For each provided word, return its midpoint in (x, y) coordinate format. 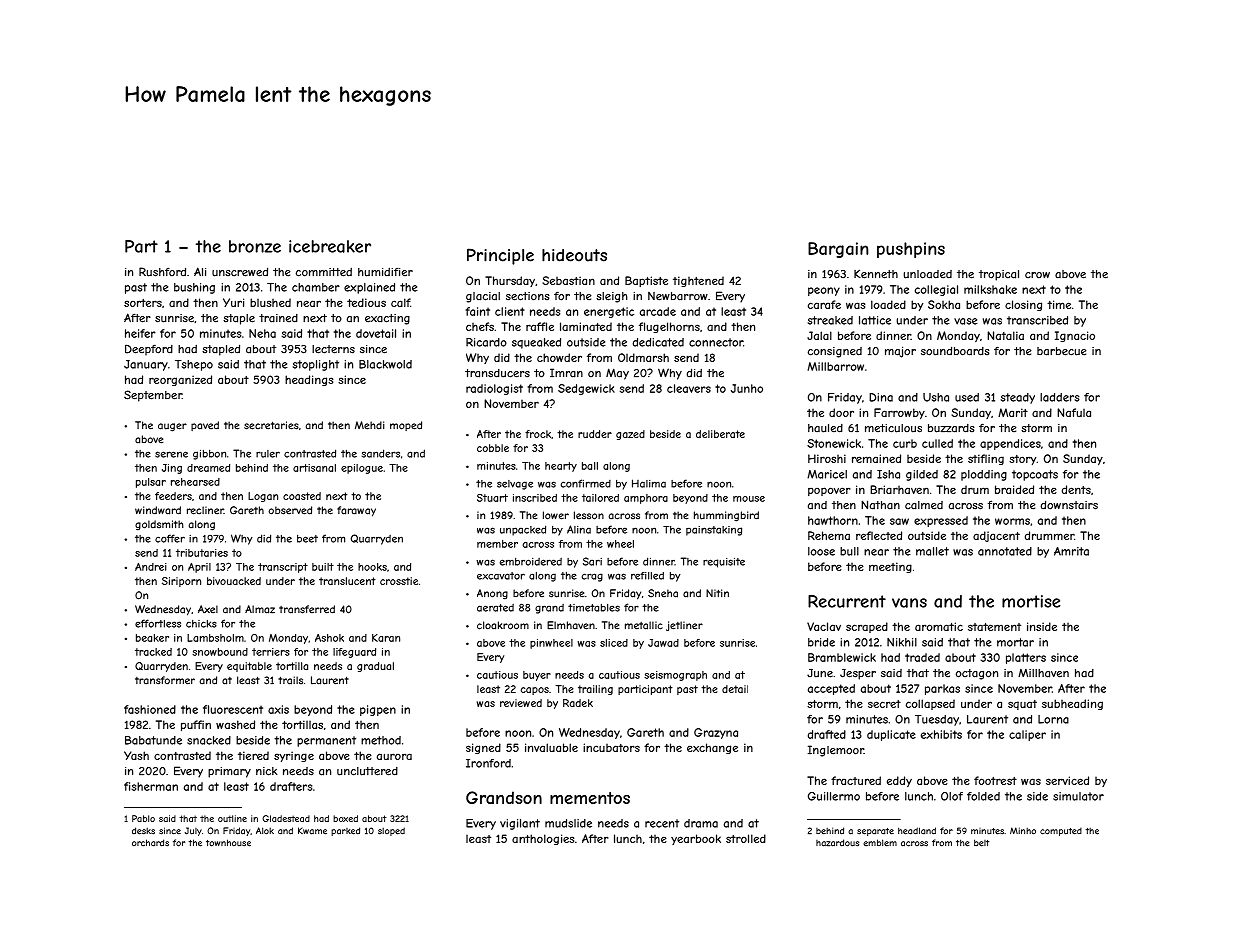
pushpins (911, 250)
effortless (158, 623)
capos (534, 691)
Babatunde (153, 740)
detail (735, 689)
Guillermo (834, 796)
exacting (387, 319)
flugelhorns (669, 327)
